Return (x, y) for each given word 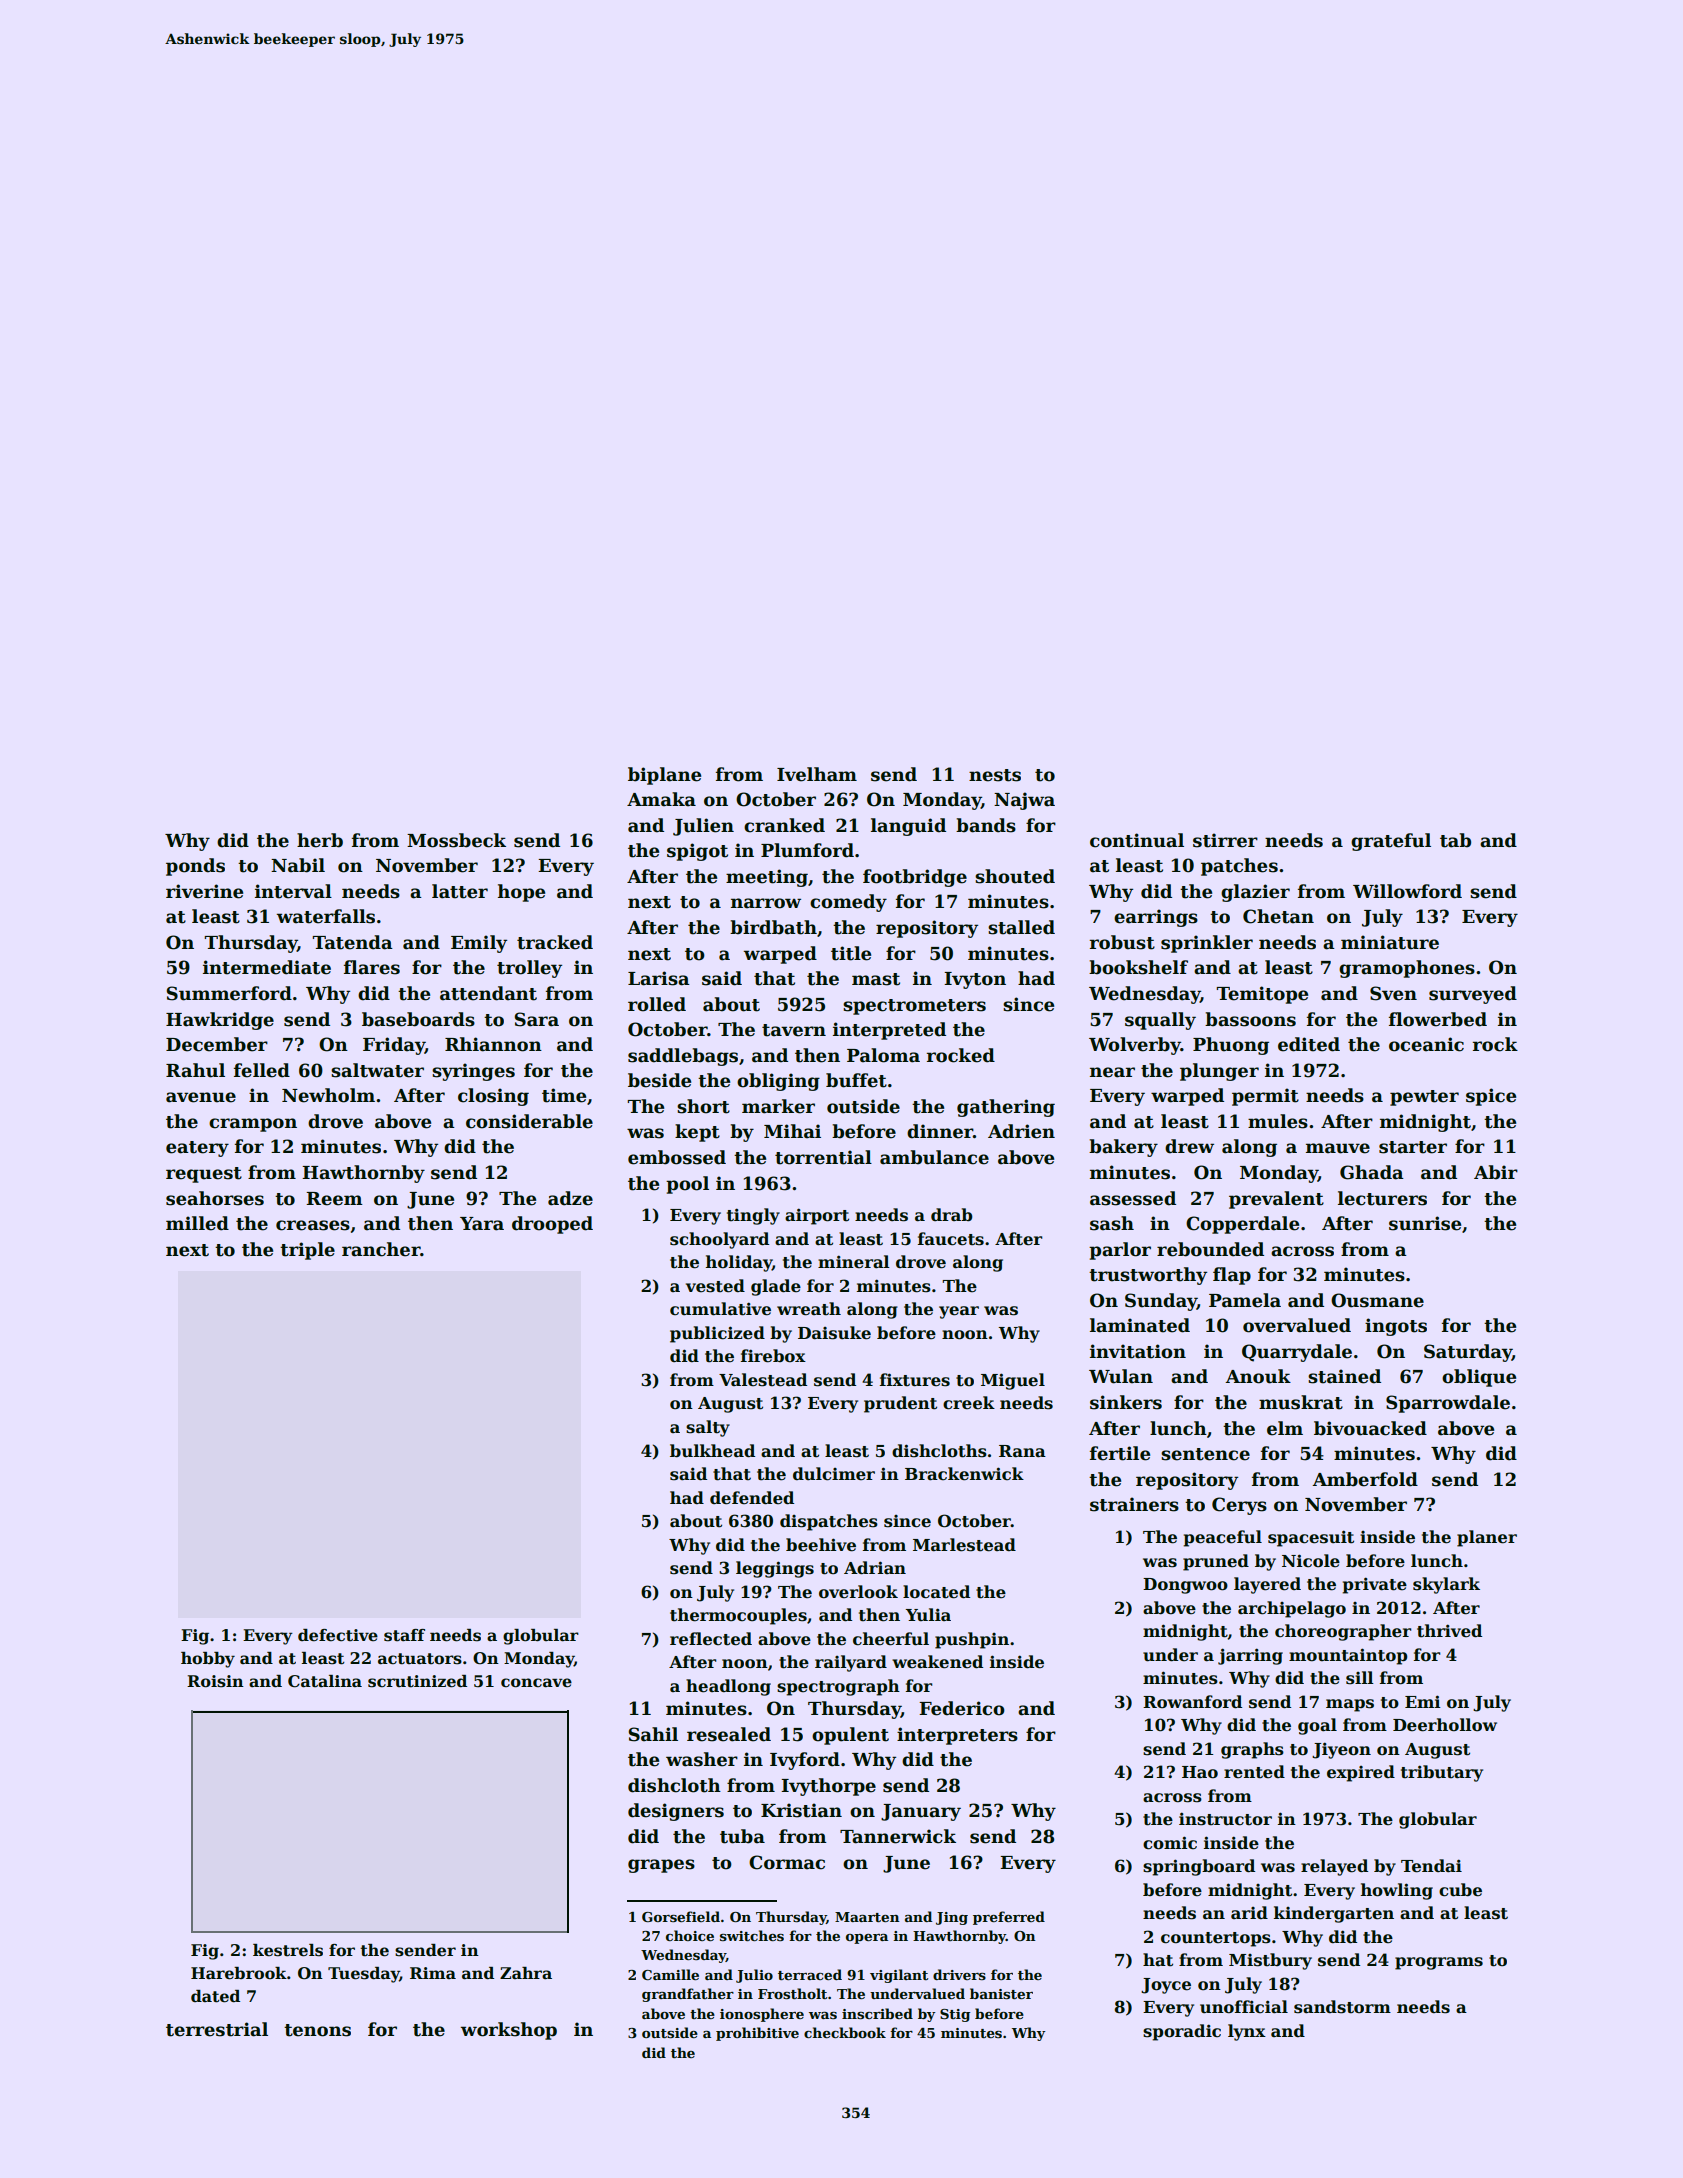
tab (1455, 840)
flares (372, 967)
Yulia (928, 1614)
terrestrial (217, 2029)
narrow (766, 903)
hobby (208, 1660)
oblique (1479, 1378)
